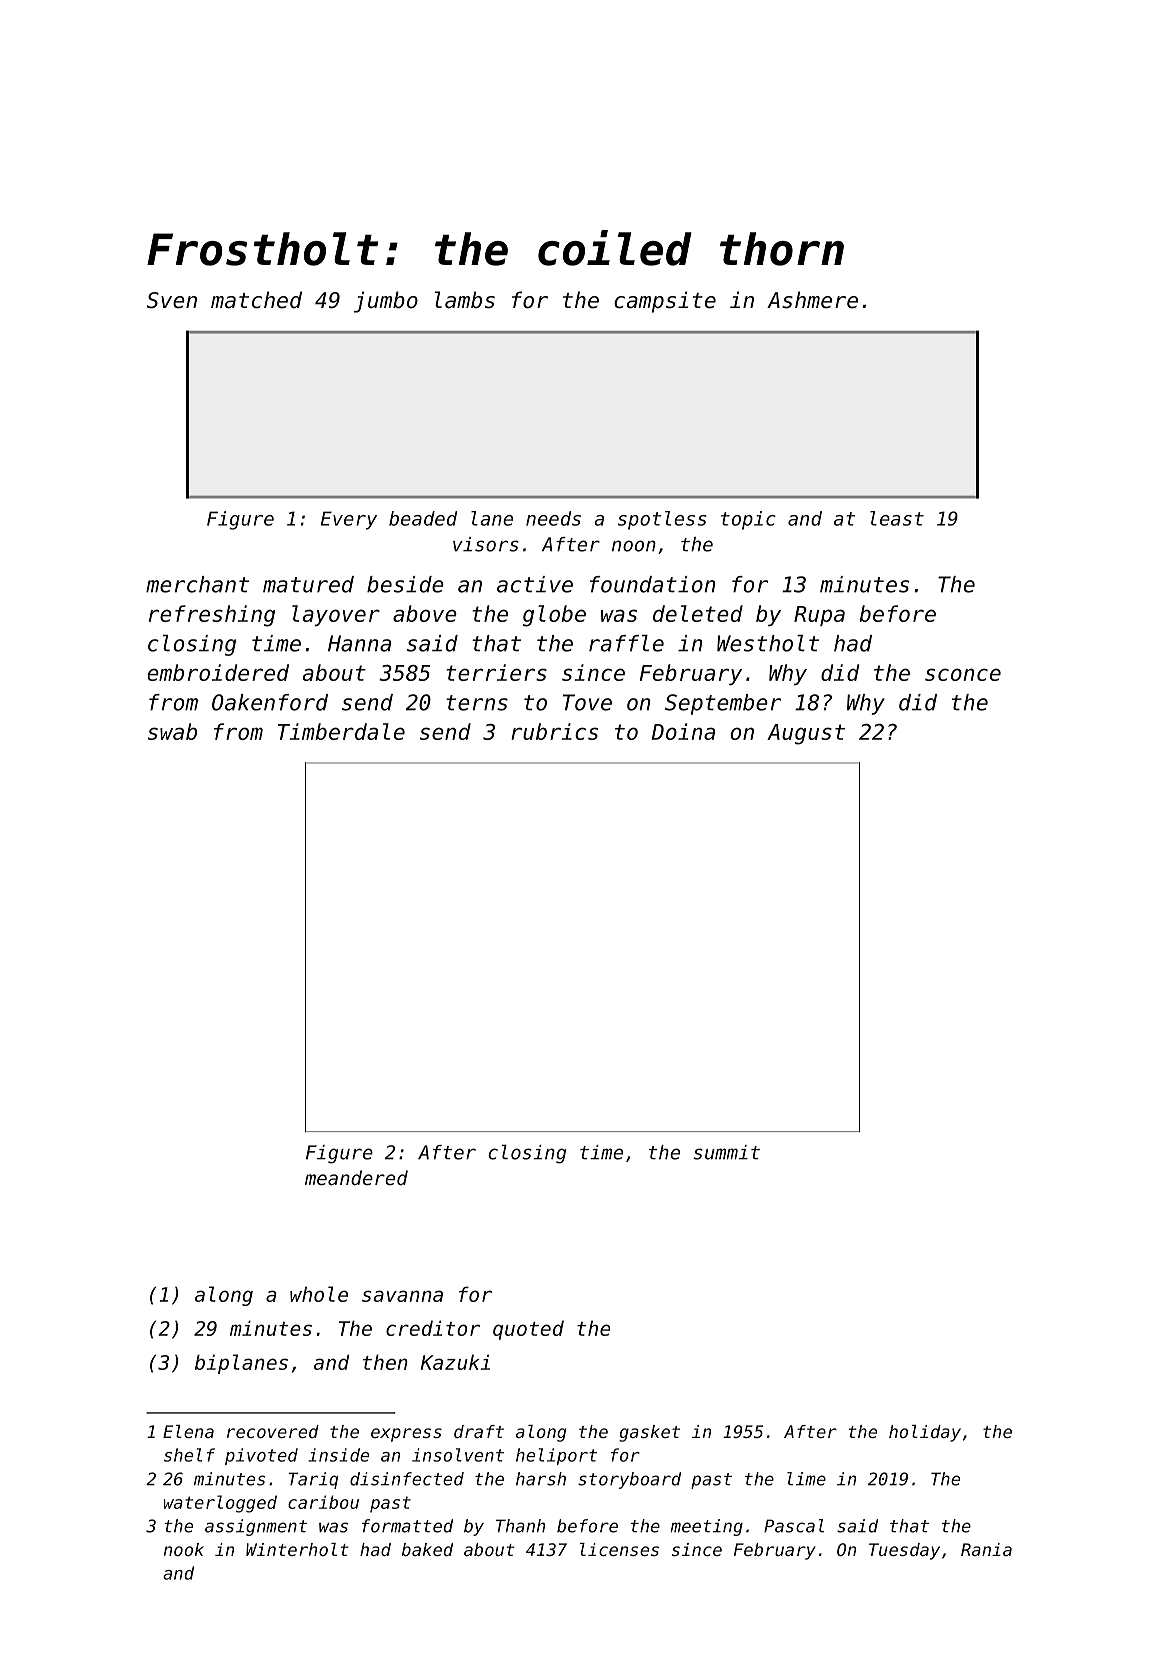 This screenshot has height=1654, width=1165. I want to click on sconce, so click(963, 674).
